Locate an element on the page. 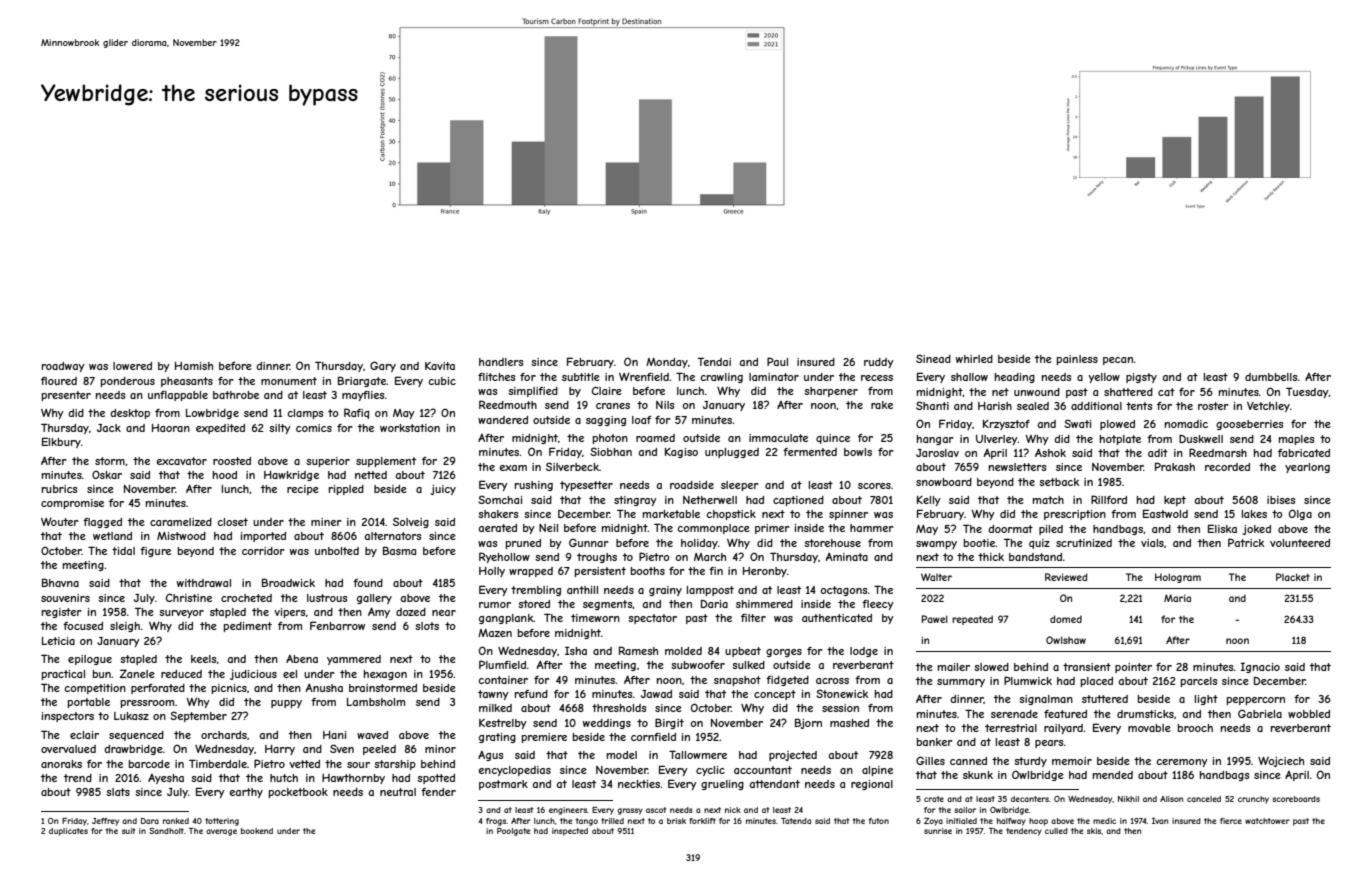  Kagiso is located at coordinates (681, 453).
